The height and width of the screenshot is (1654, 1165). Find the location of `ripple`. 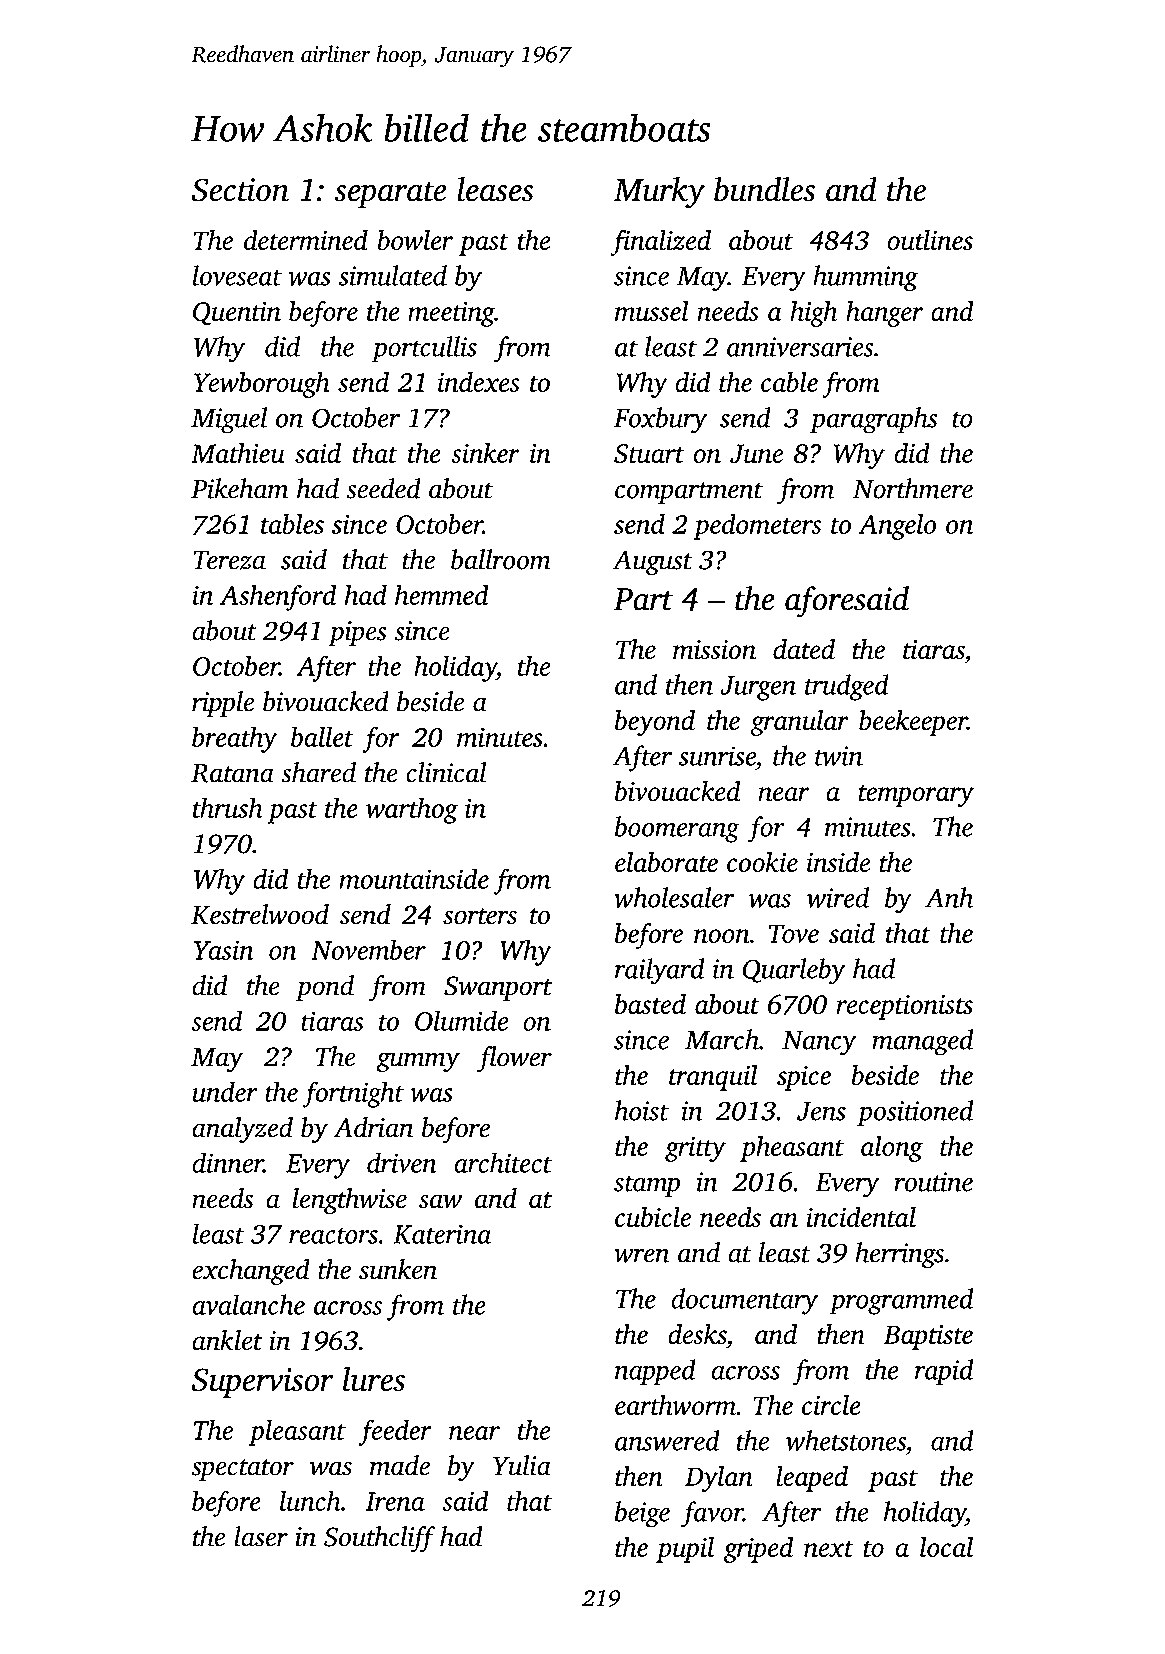

ripple is located at coordinates (223, 704).
